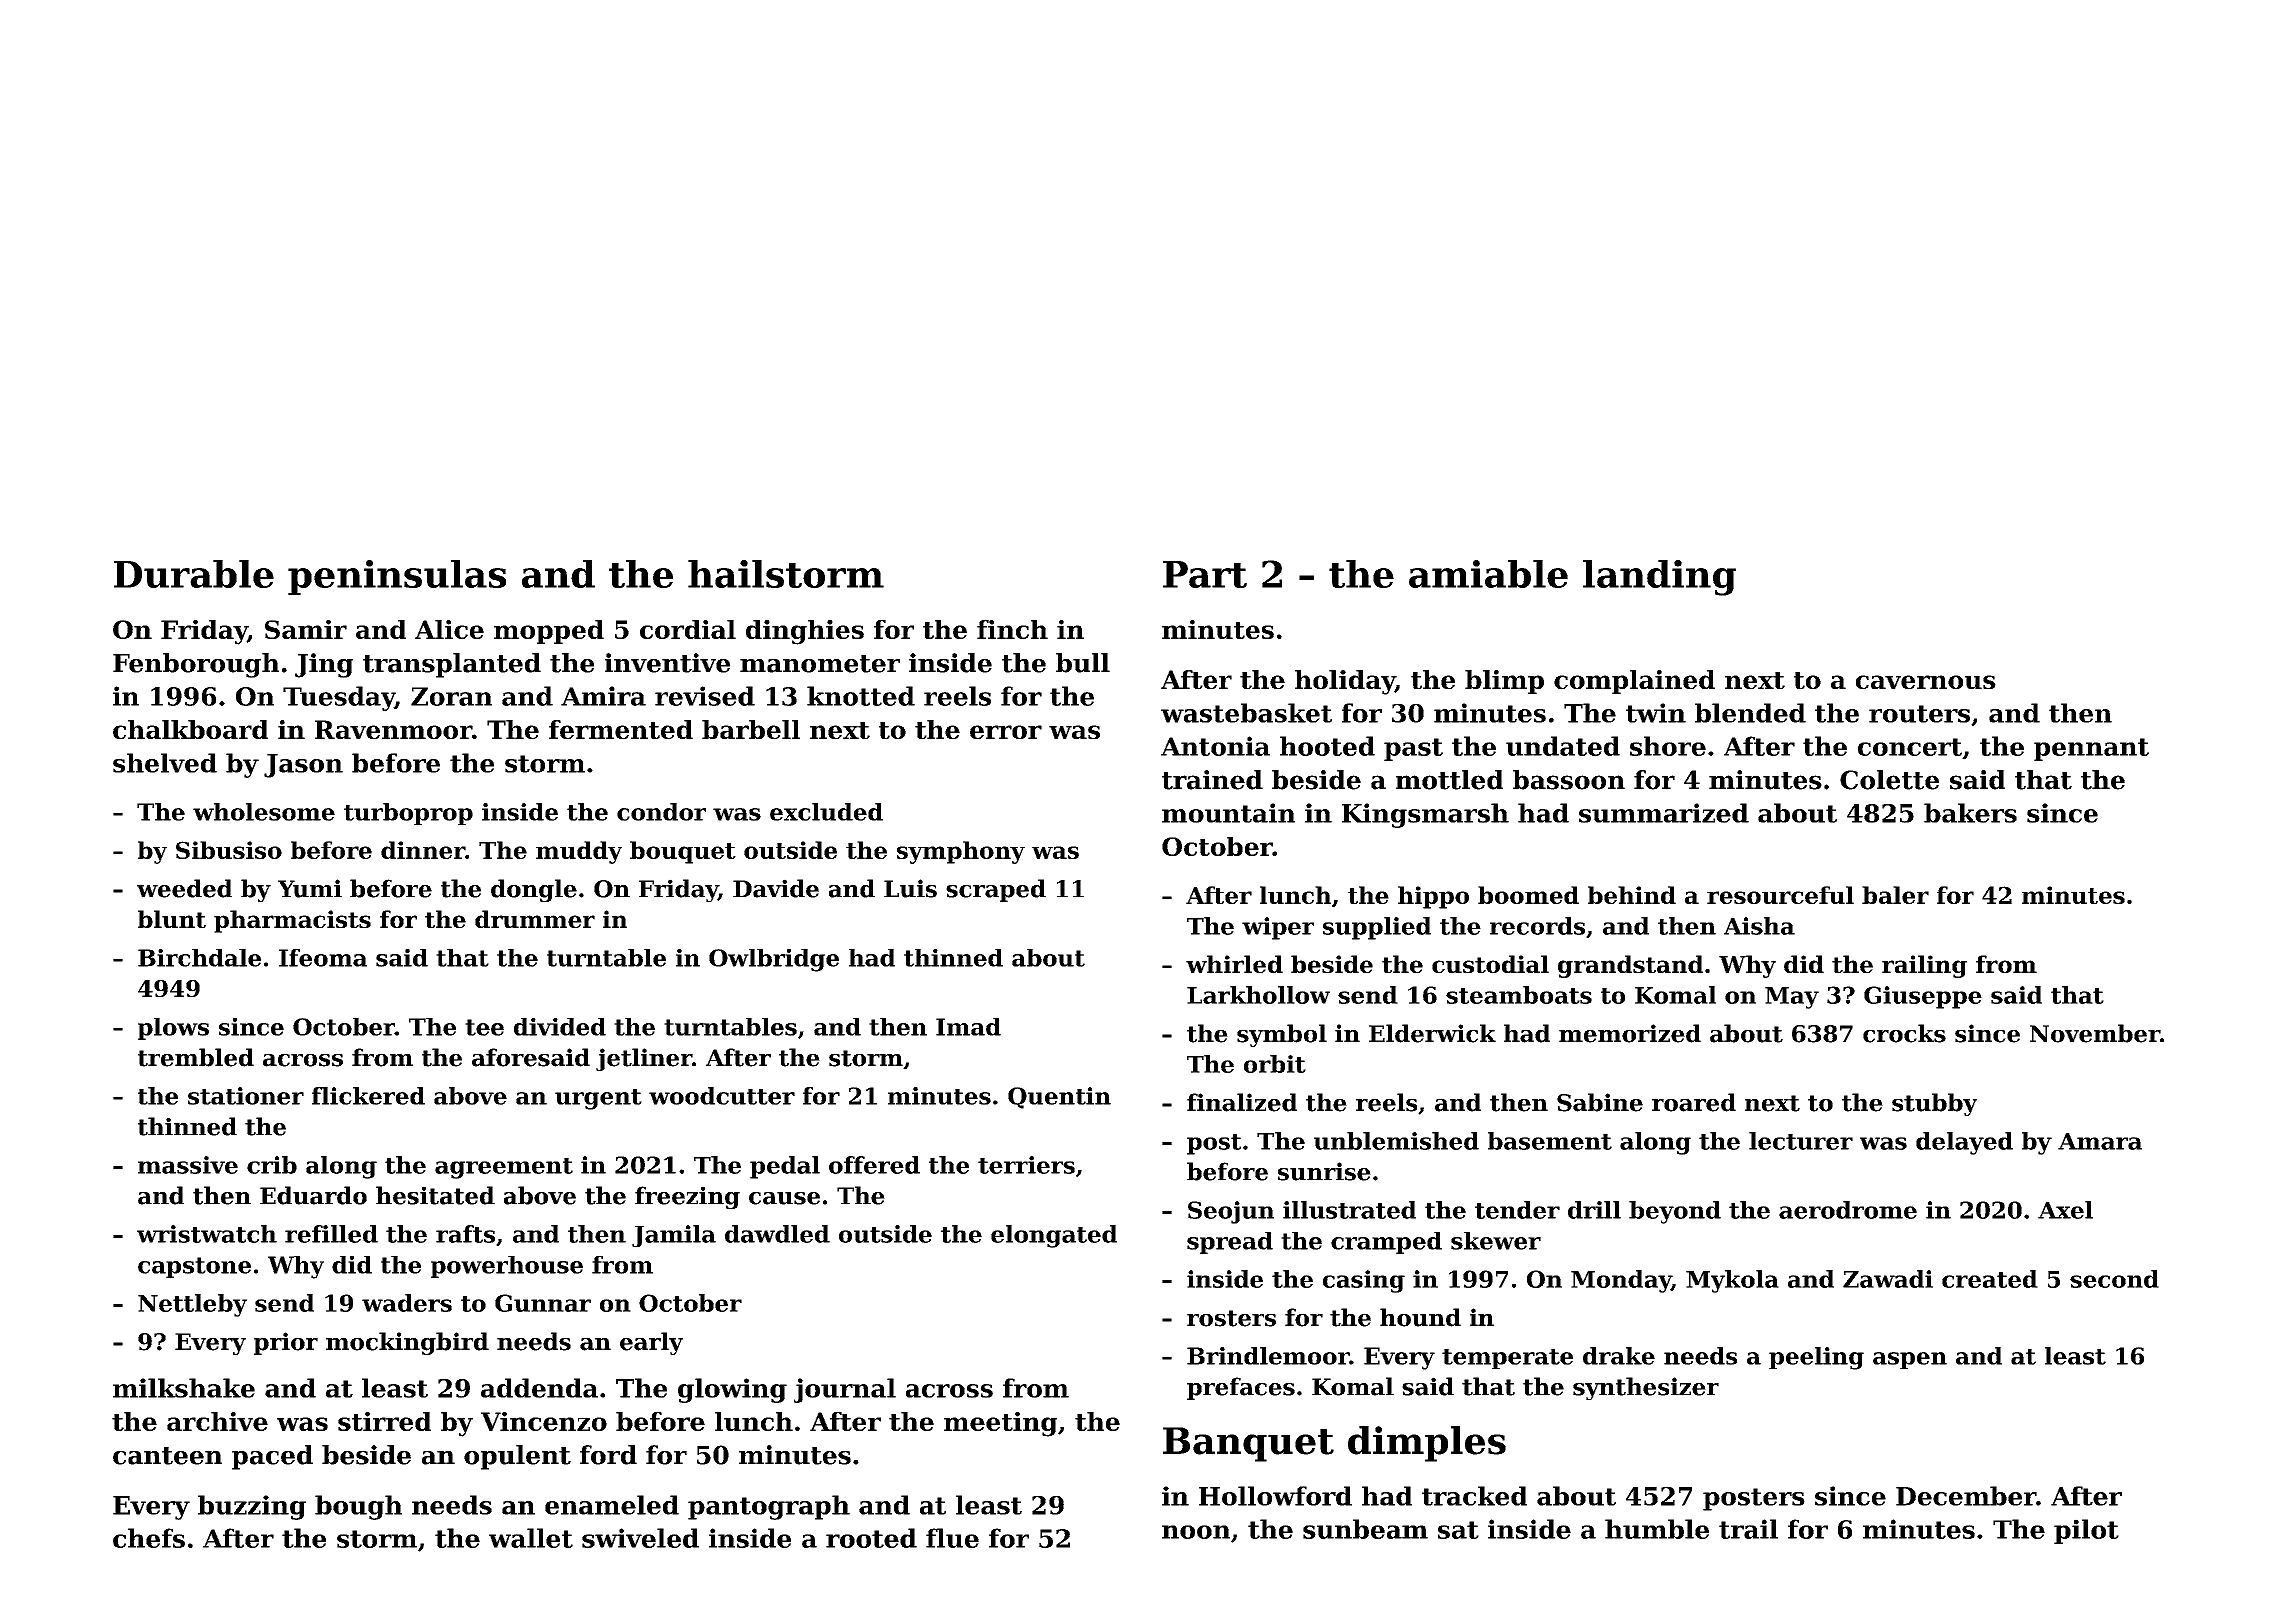  I want to click on rooted, so click(871, 1538).
